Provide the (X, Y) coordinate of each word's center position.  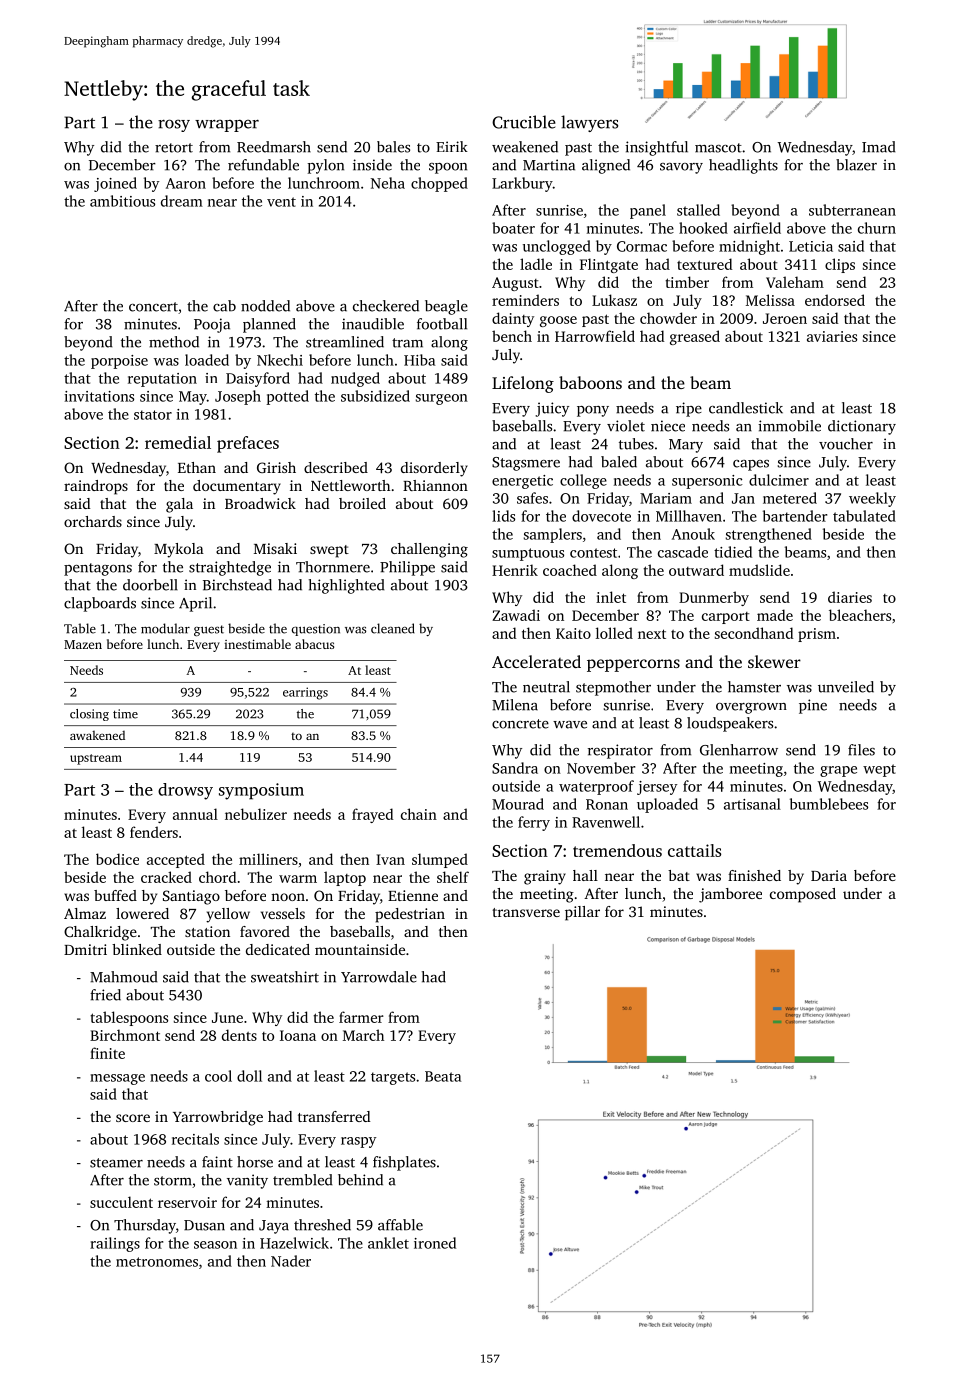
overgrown (751, 708)
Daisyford (258, 379)
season (215, 1245)
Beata (443, 1076)
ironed (435, 1243)
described (336, 467)
